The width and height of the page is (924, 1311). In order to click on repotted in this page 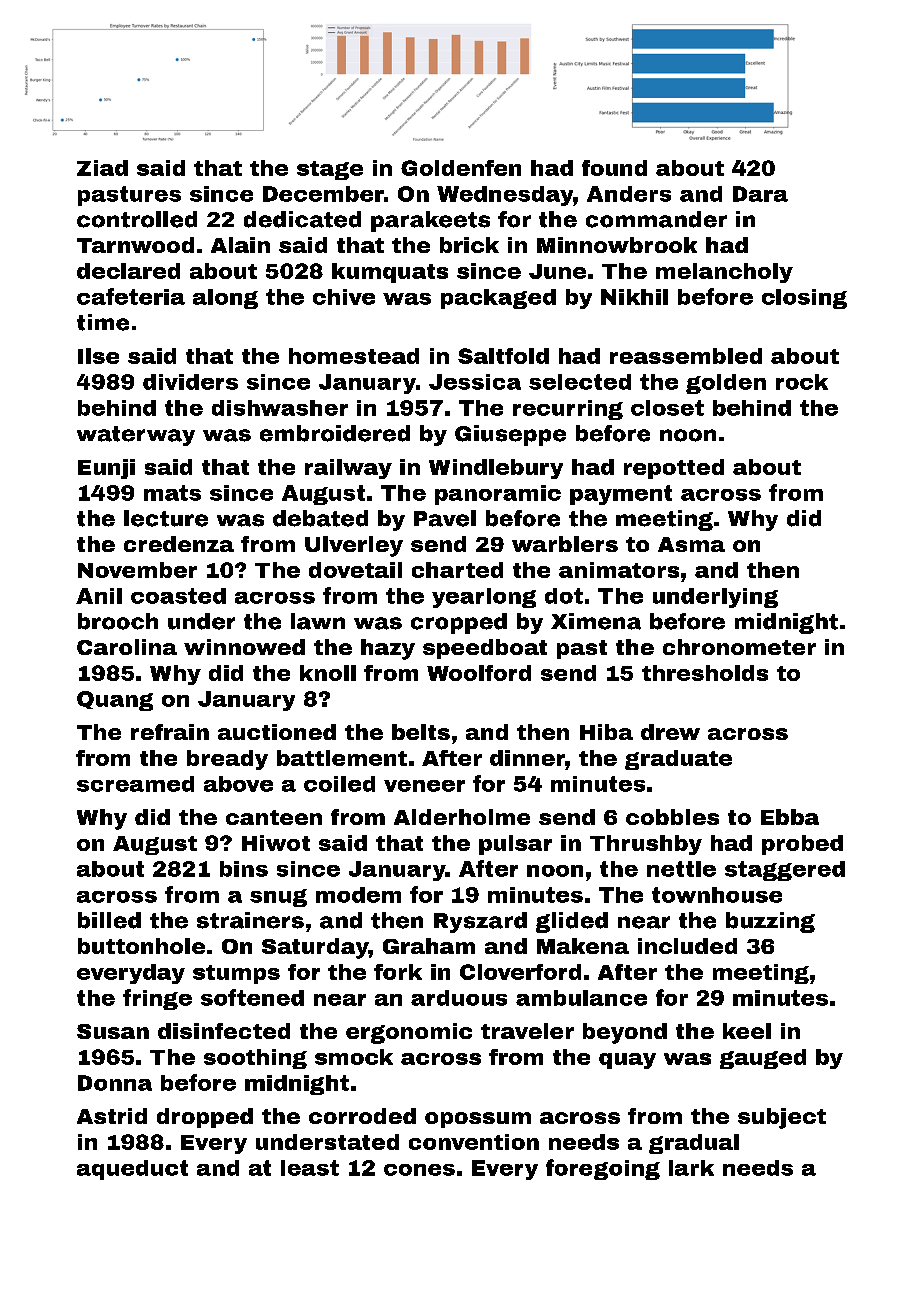, I will do `click(674, 469)`.
